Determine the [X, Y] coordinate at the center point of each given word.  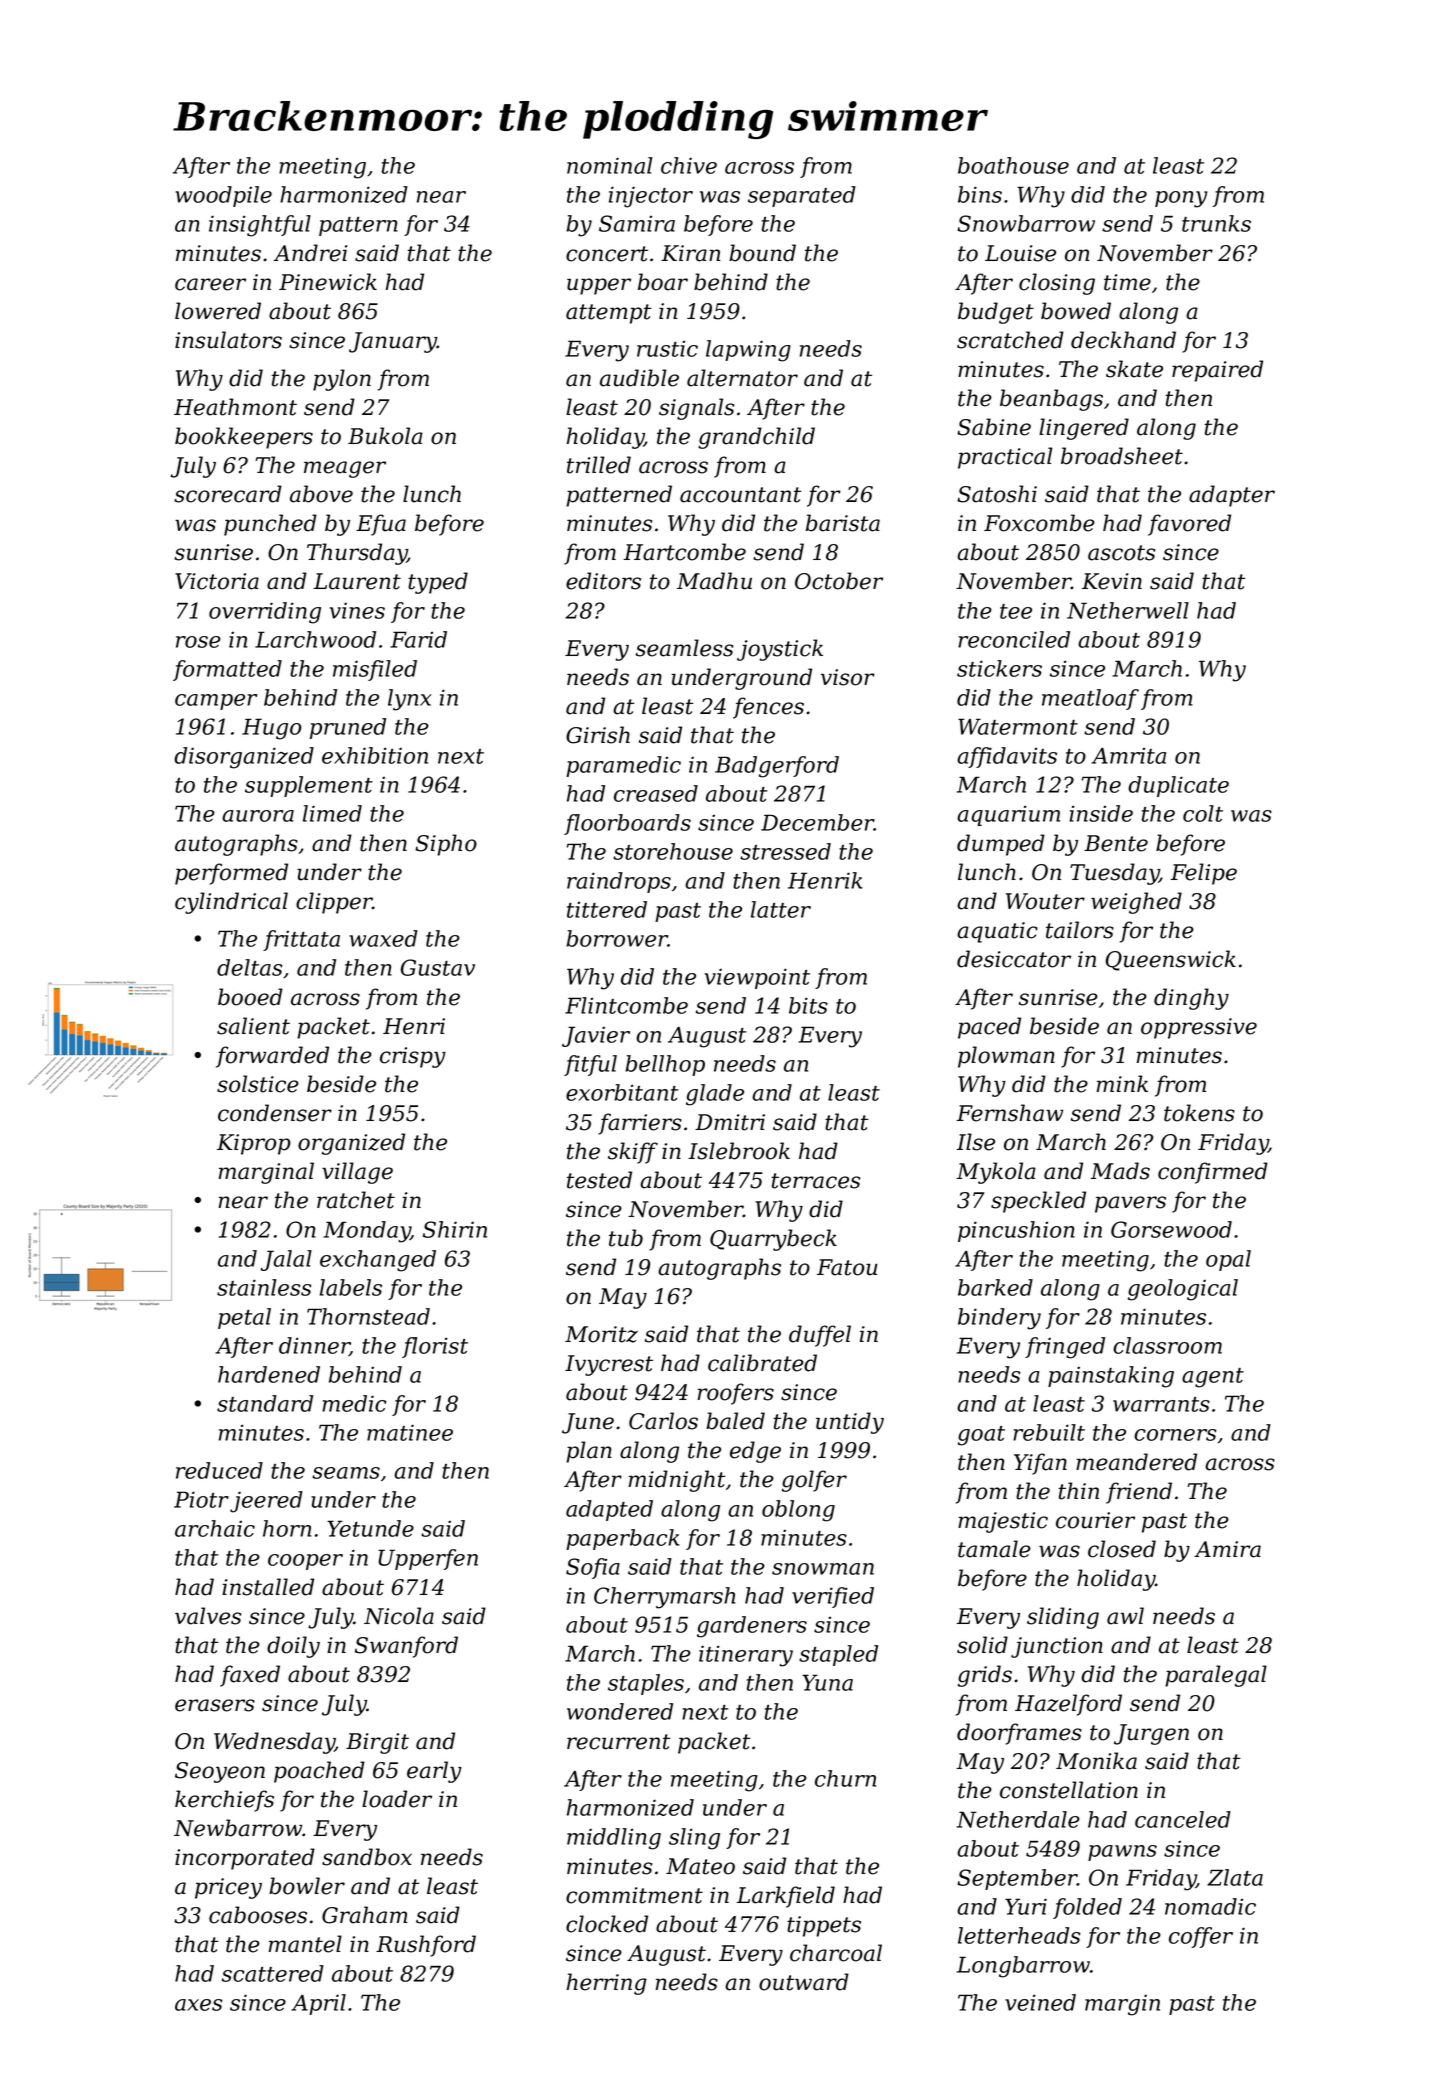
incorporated [245, 1859]
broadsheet [1122, 456]
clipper [334, 903]
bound [762, 253]
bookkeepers [244, 438]
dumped [1001, 845]
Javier [596, 1036]
